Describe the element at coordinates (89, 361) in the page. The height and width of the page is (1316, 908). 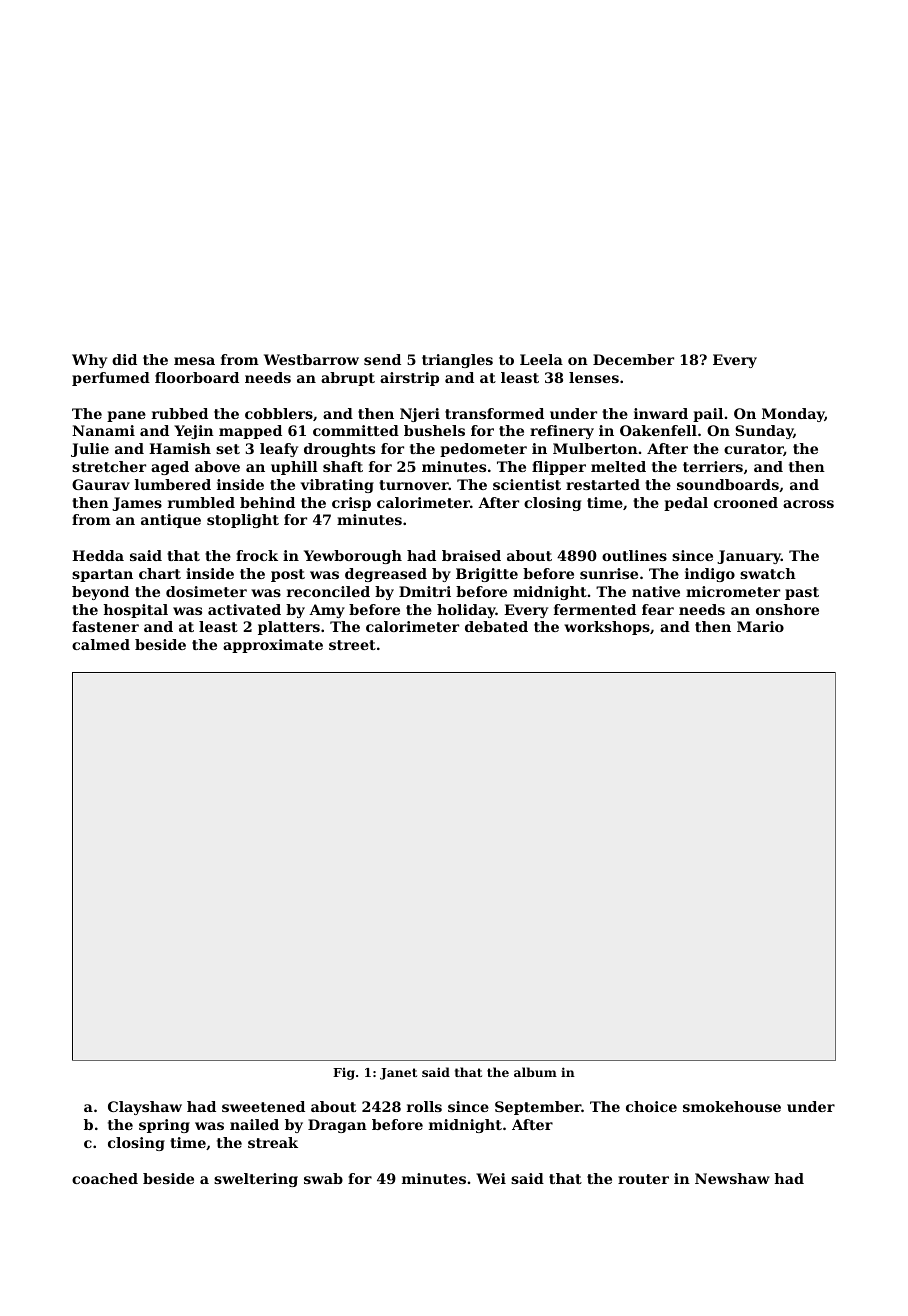
I see `Why` at that location.
